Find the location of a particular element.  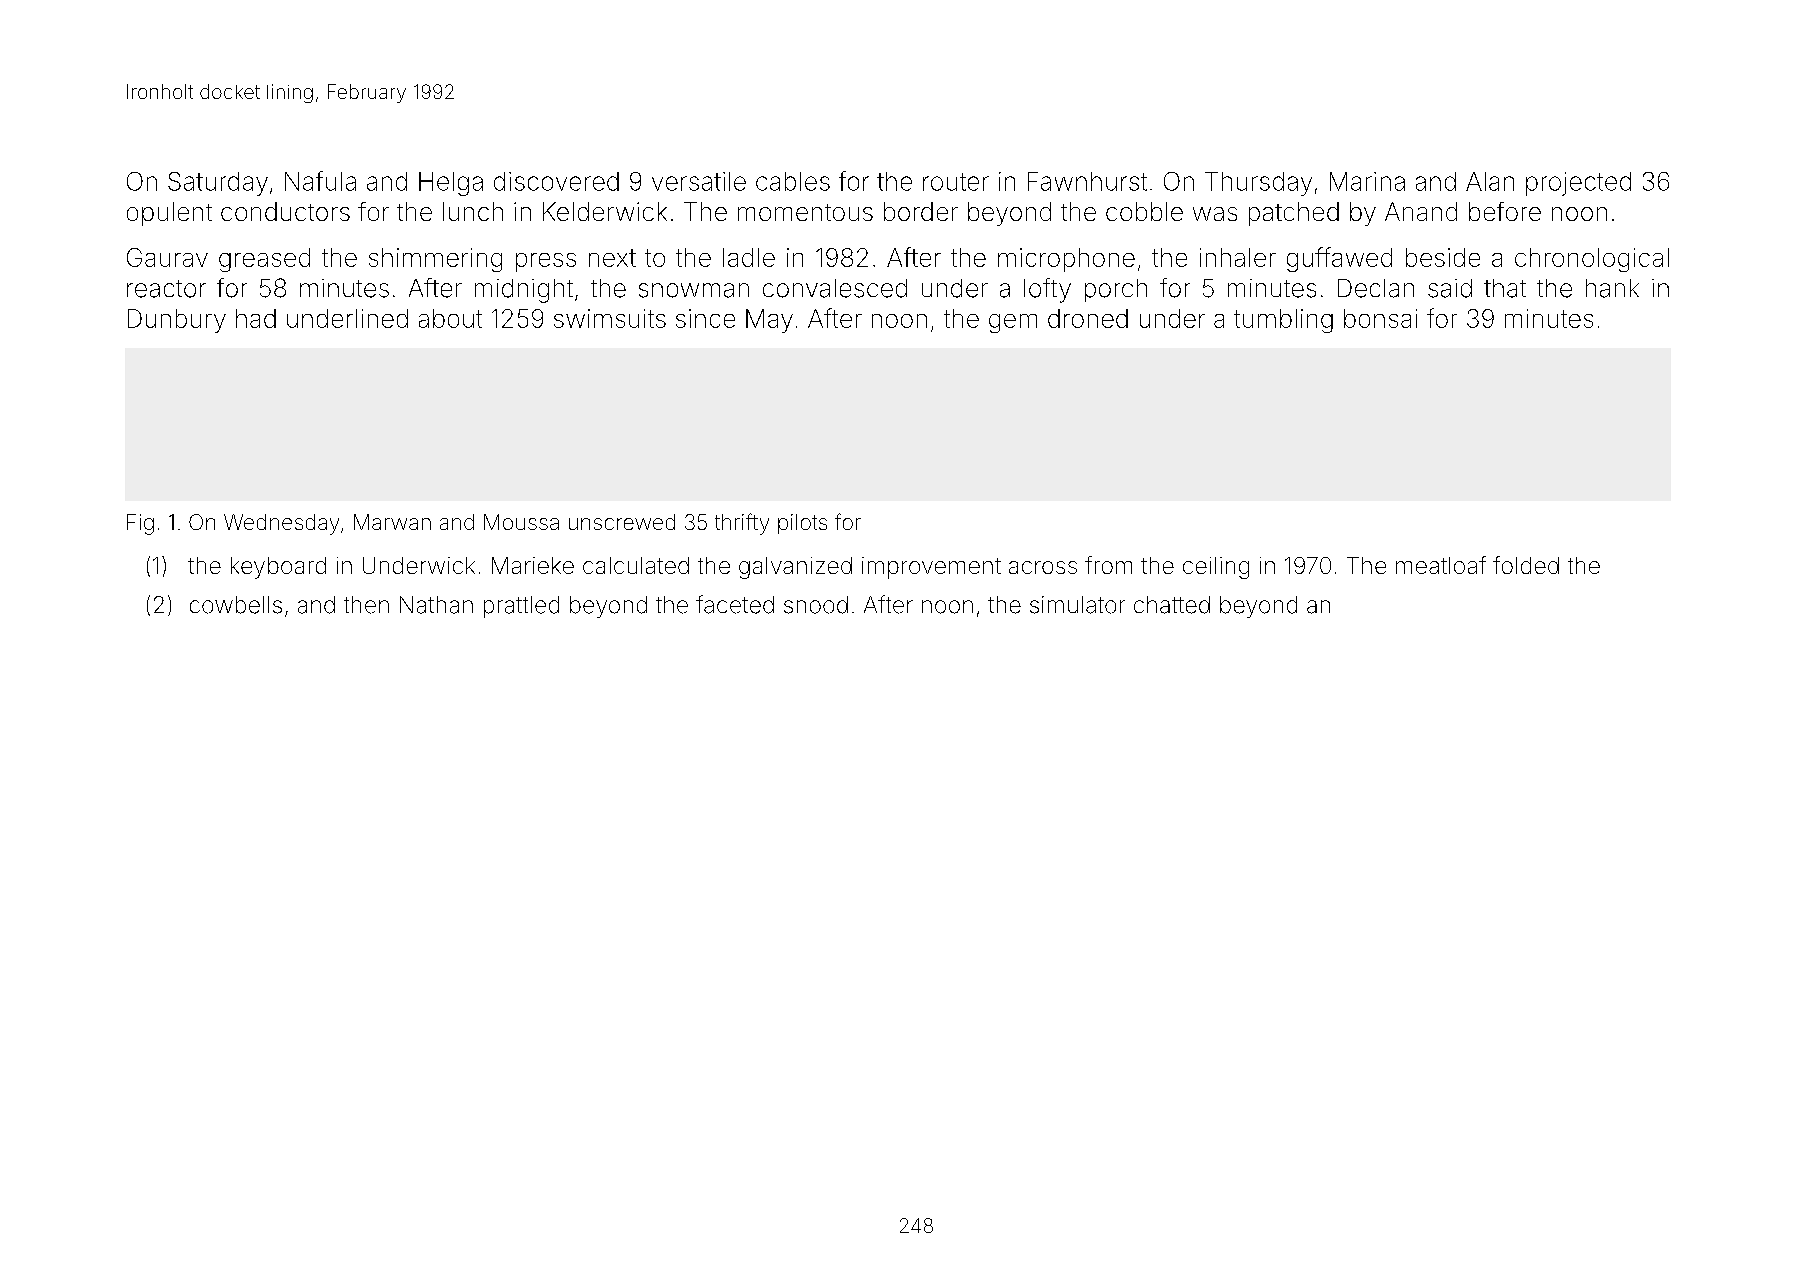

Marwan is located at coordinates (392, 522).
